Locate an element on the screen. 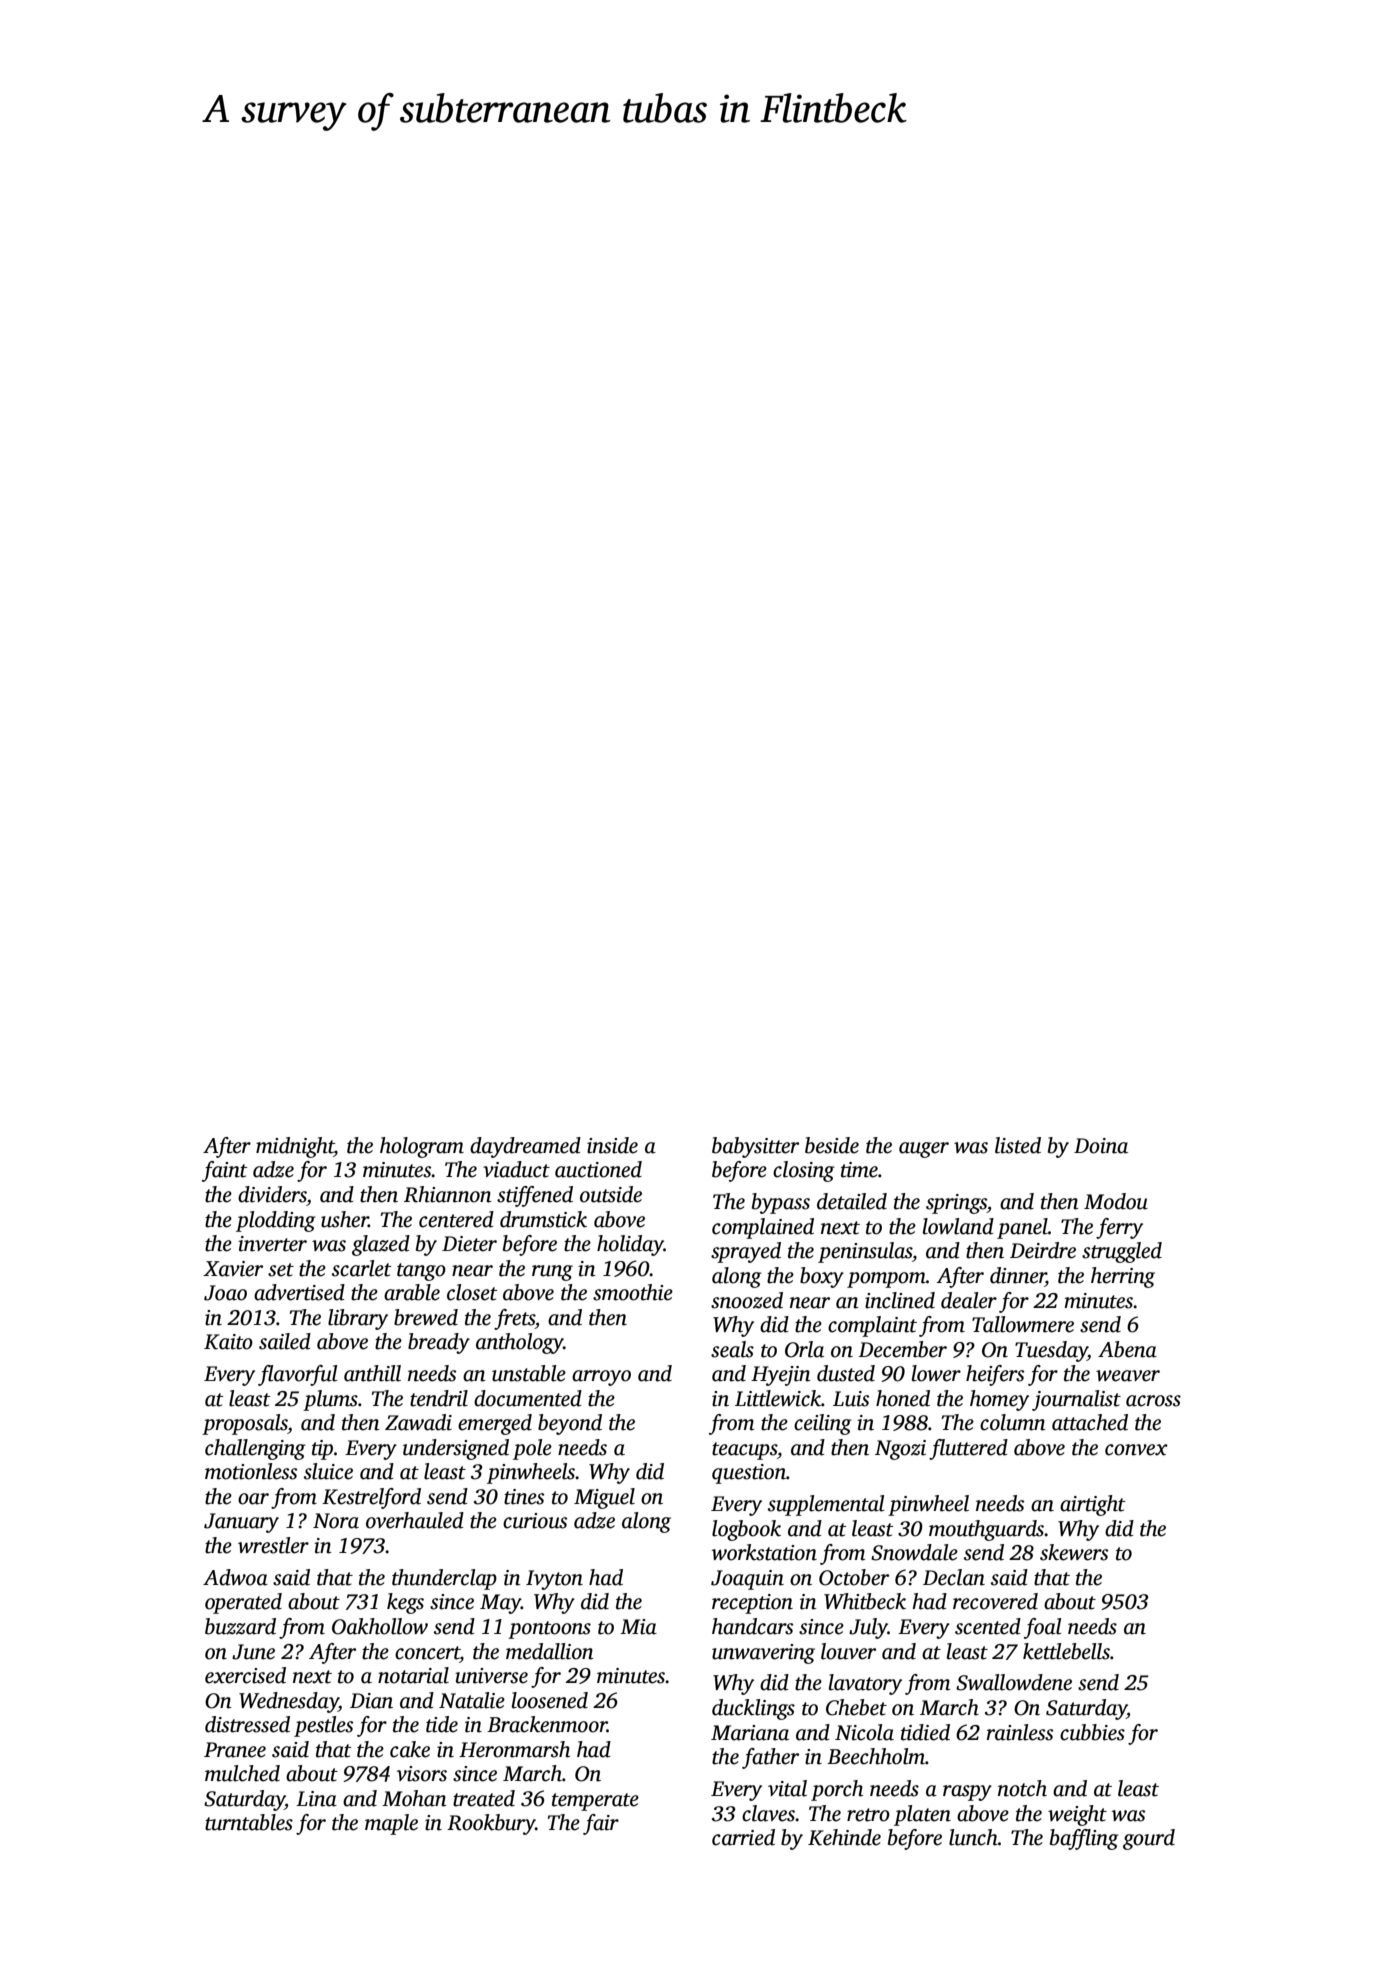 The height and width of the screenshot is (1969, 1386). carried is located at coordinates (743, 1837).
